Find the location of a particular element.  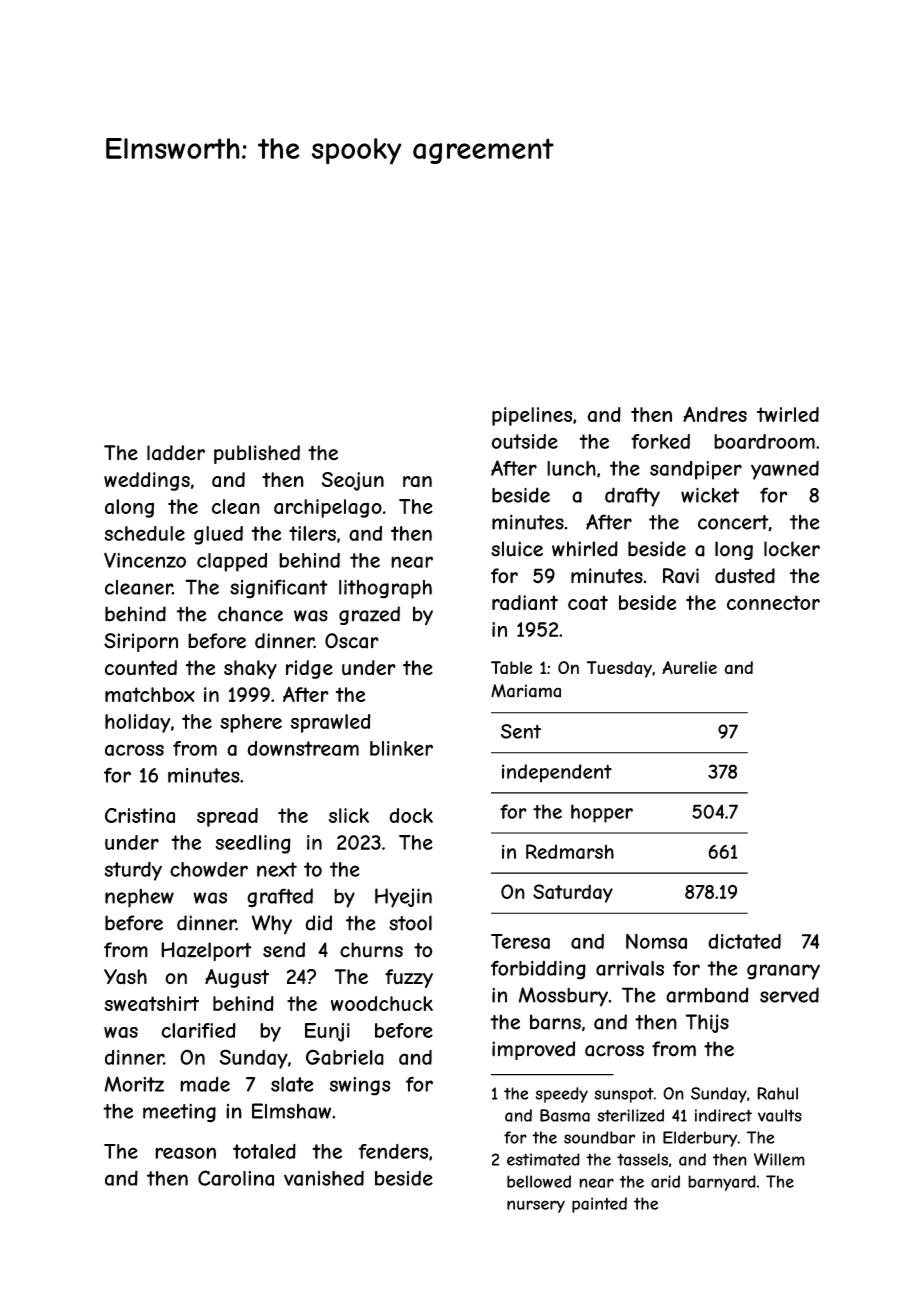

archipelago is located at coordinates (328, 508).
